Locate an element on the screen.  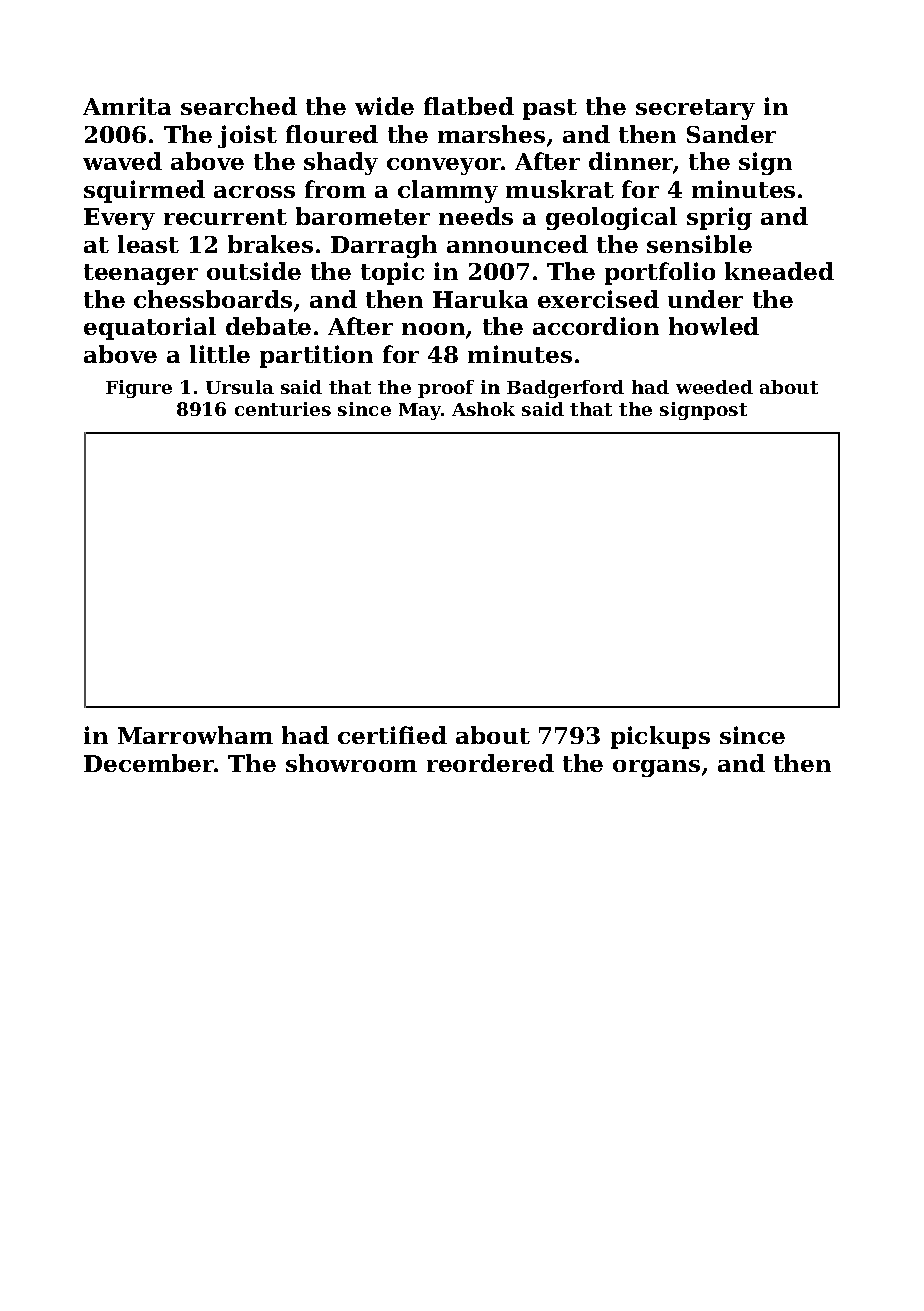
equatorial is located at coordinates (150, 328).
